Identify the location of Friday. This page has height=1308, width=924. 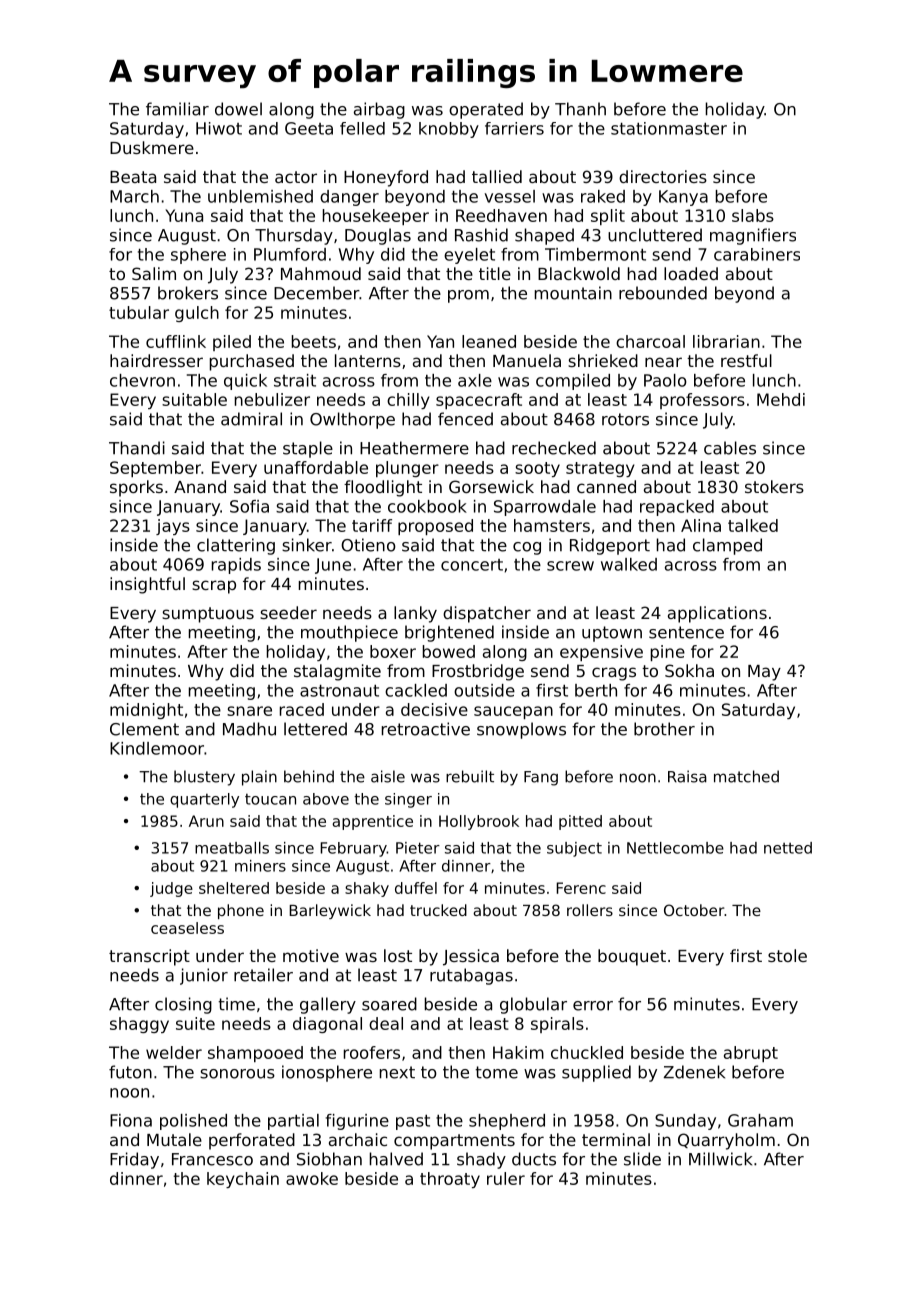
(134, 1160).
